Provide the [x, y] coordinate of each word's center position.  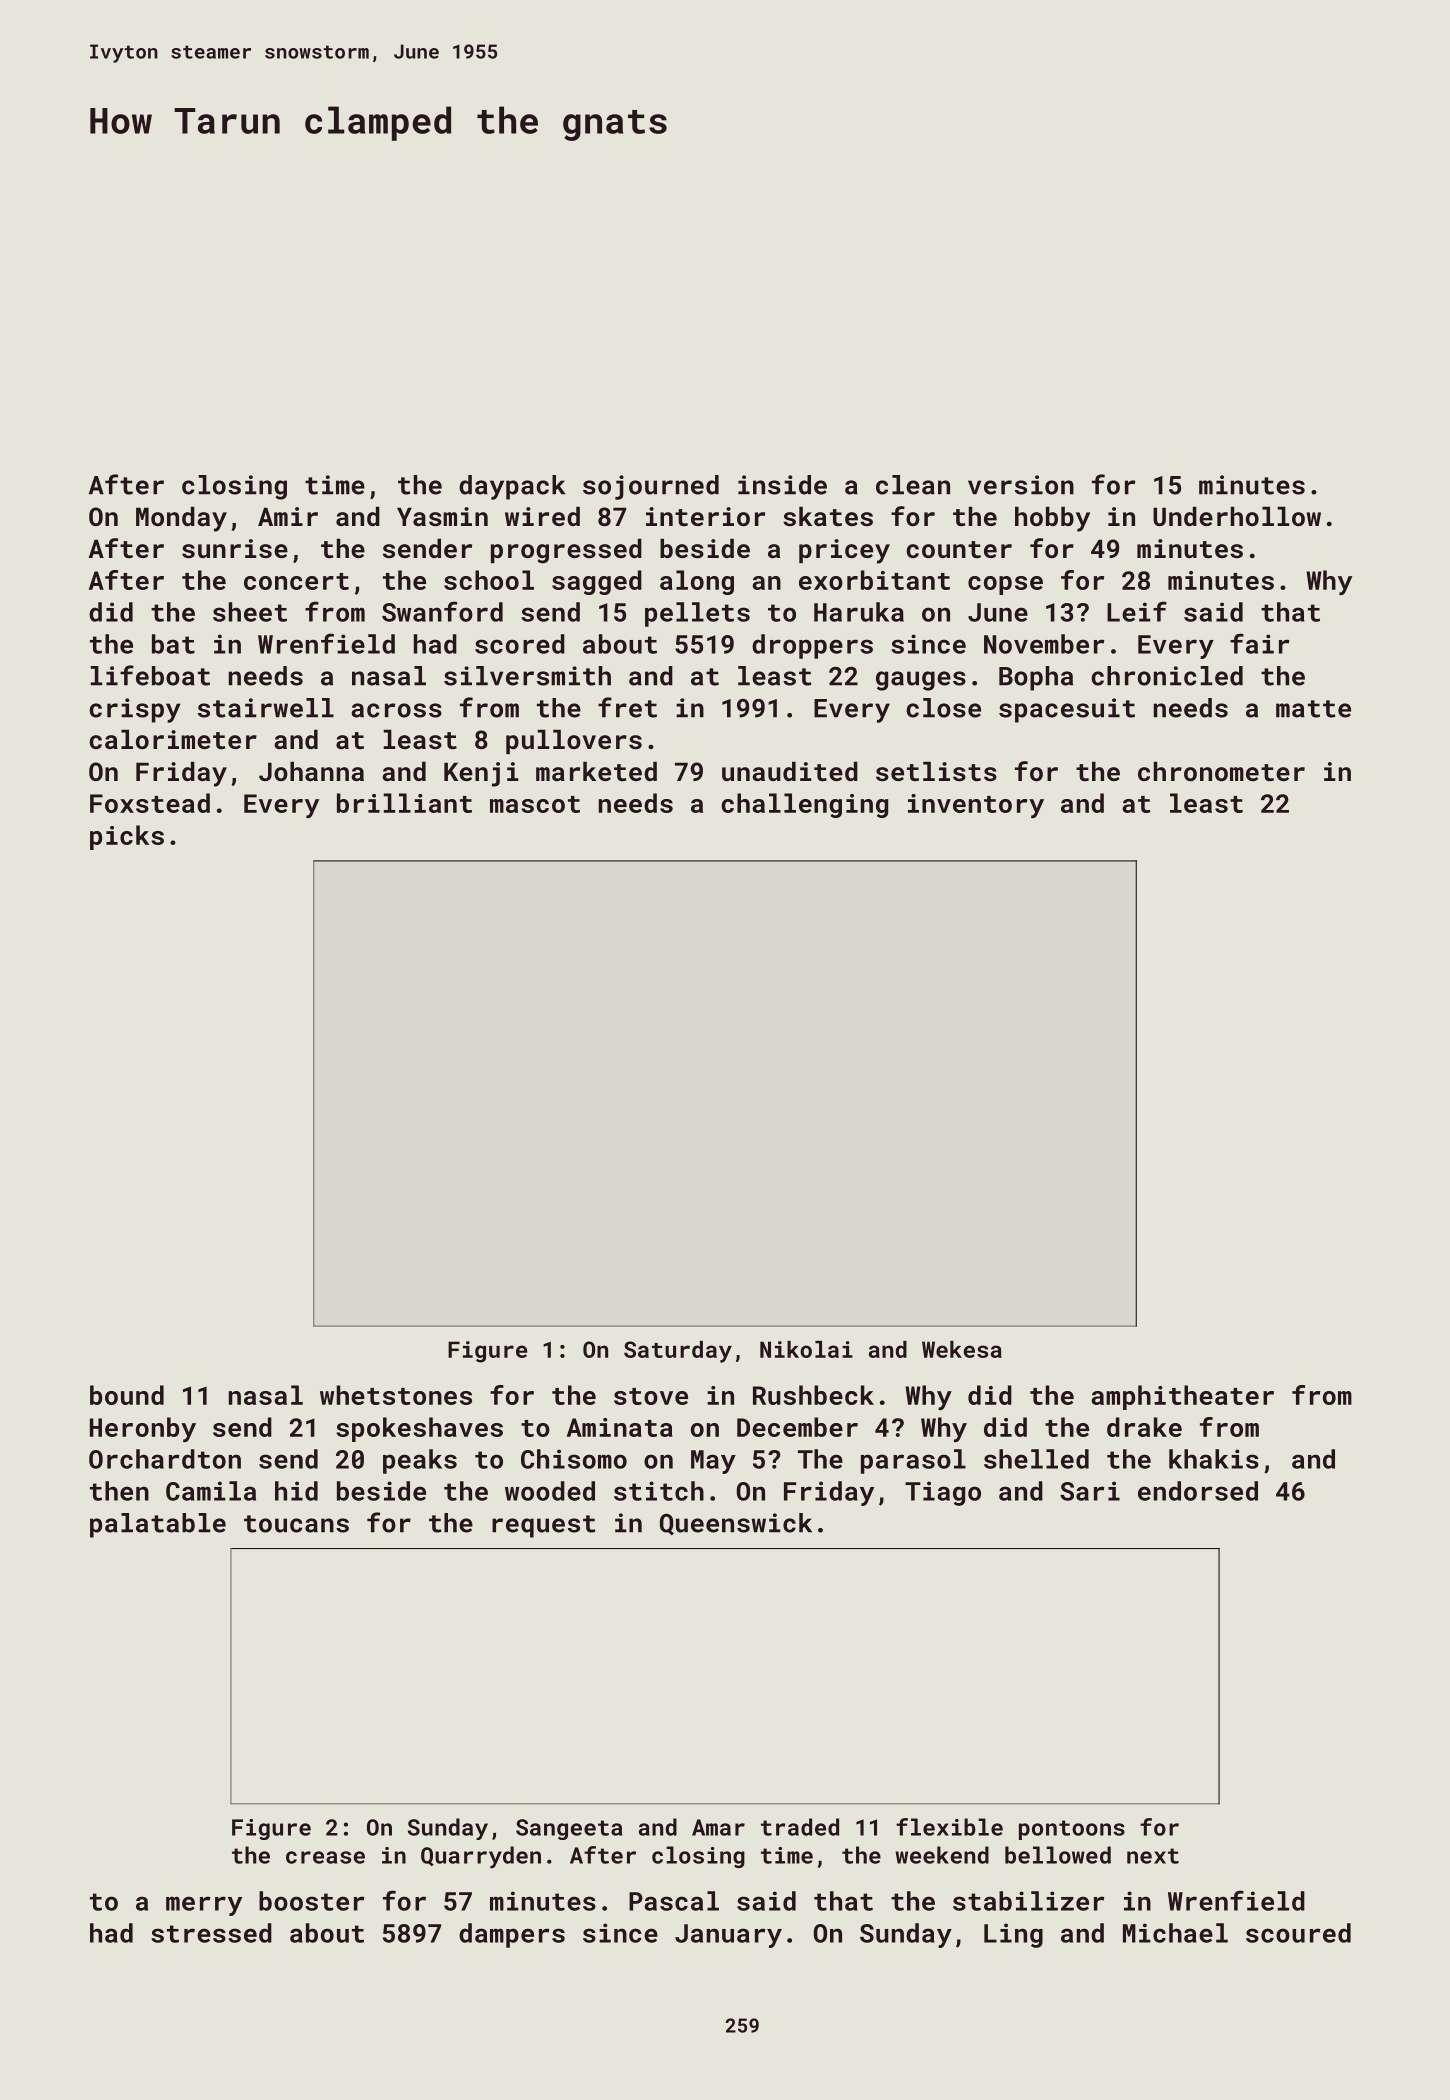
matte [1313, 709]
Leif [1137, 611]
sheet [250, 612]
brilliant [404, 803]
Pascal [674, 1901]
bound [127, 1395]
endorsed [1198, 1491]
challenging [804, 805]
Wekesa [962, 1349]
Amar [718, 1827]
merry [204, 1906]
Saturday [678, 1352]
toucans [296, 1524]
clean [913, 485]
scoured [1298, 1933]
